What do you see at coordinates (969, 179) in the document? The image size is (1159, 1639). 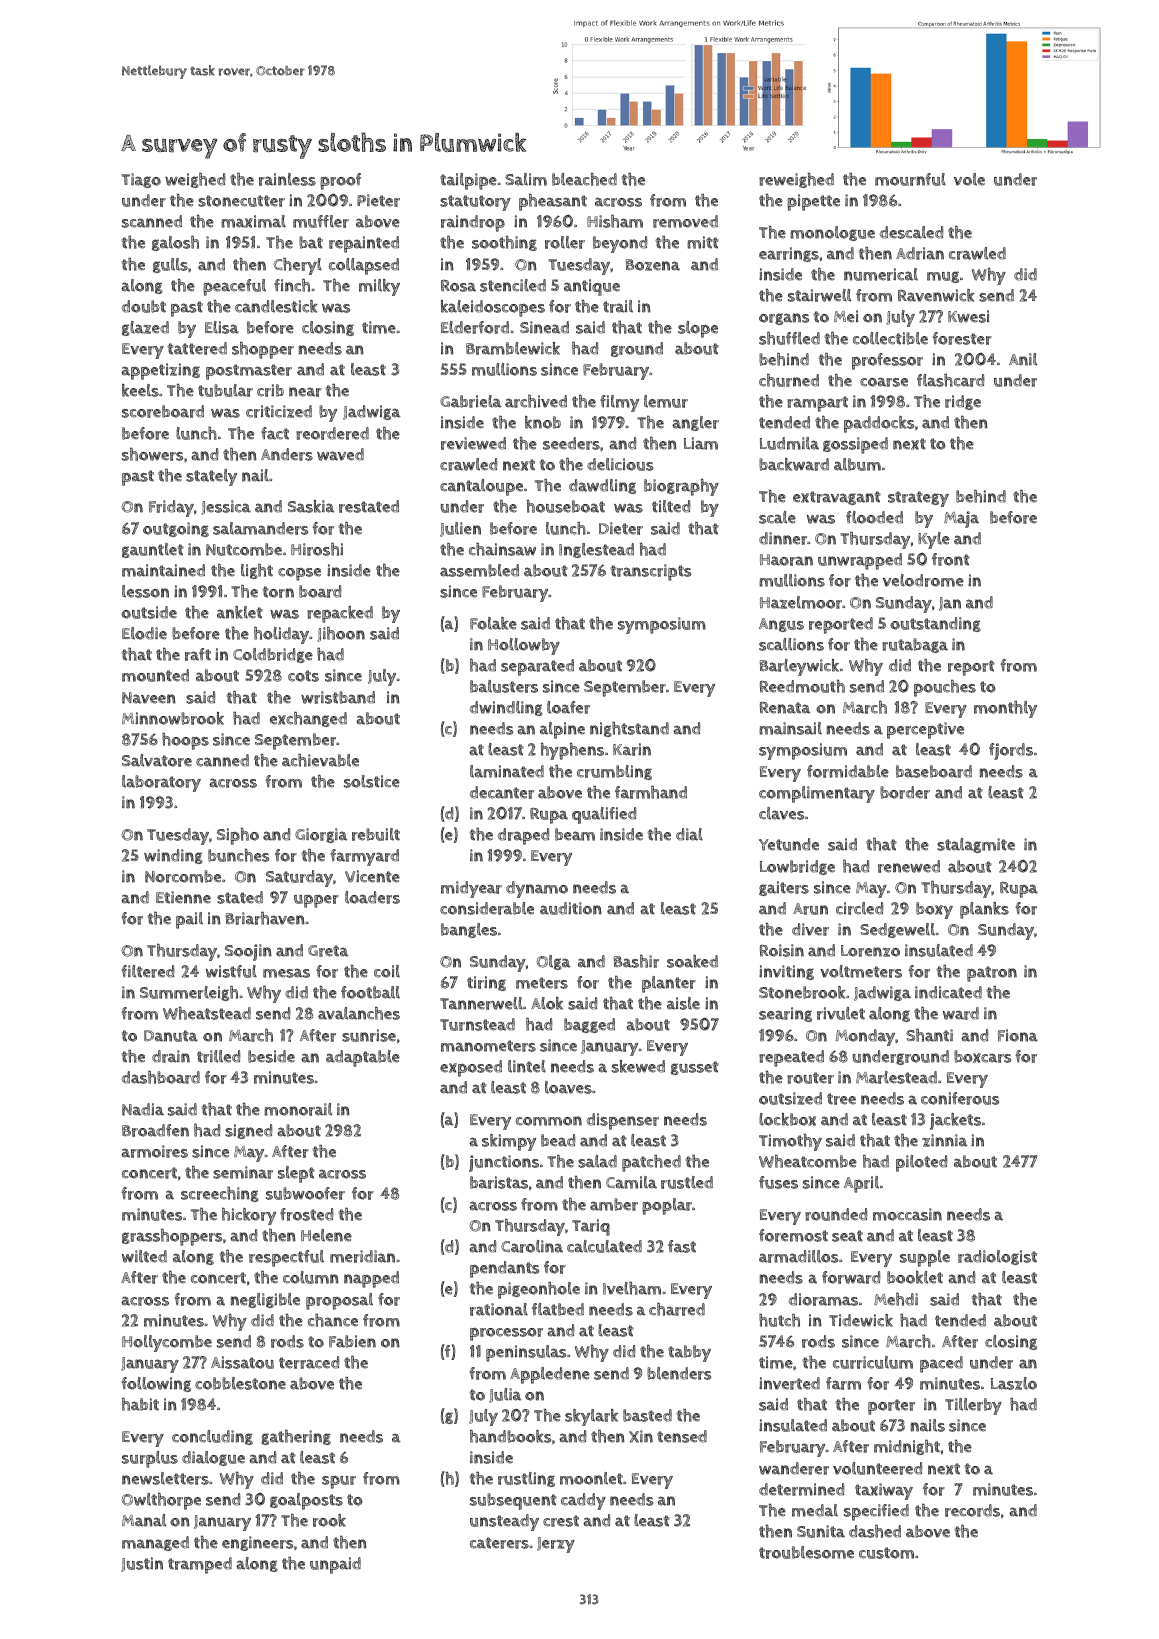 I see `vole` at bounding box center [969, 179].
